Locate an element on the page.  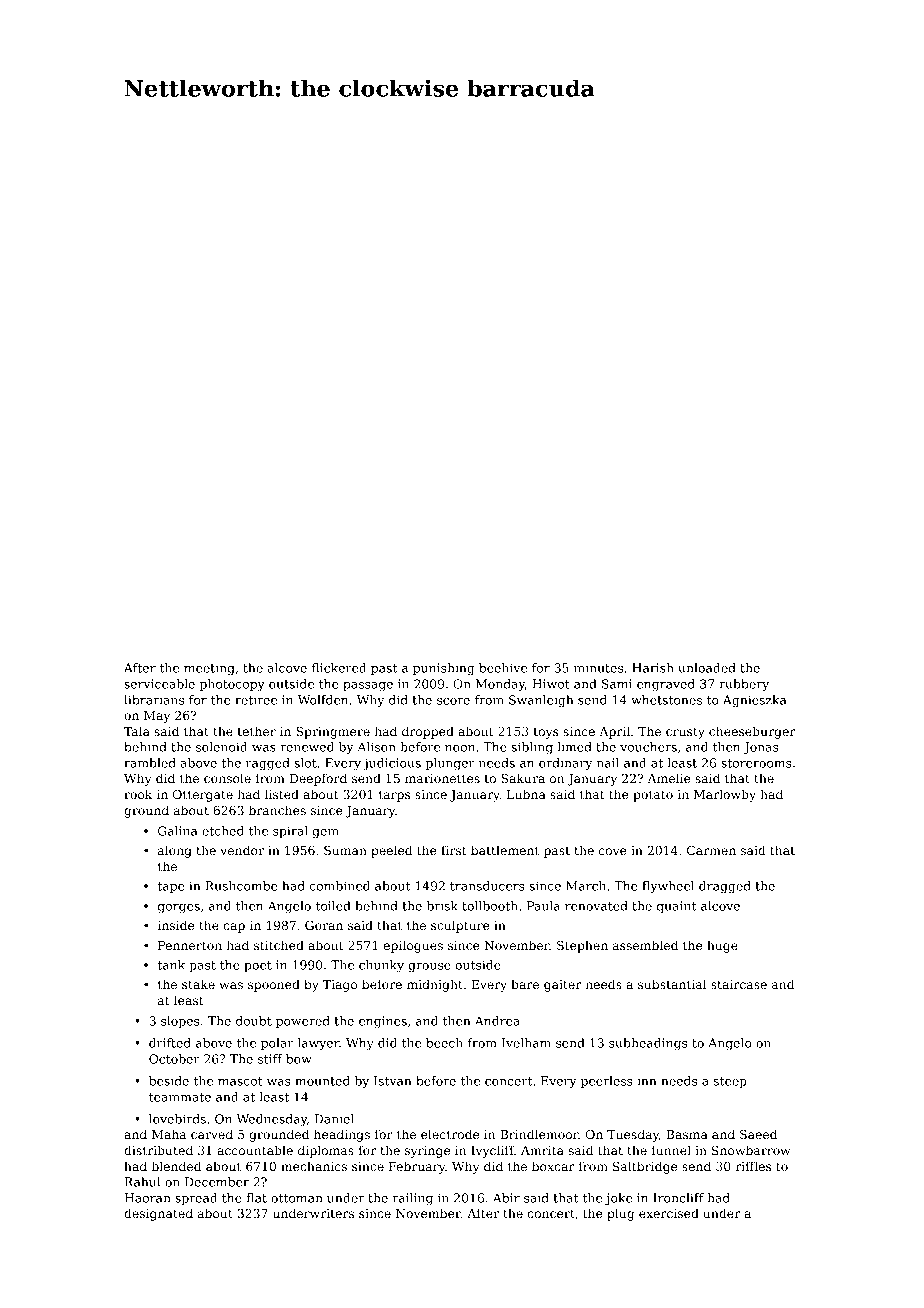
flickered is located at coordinates (339, 668).
